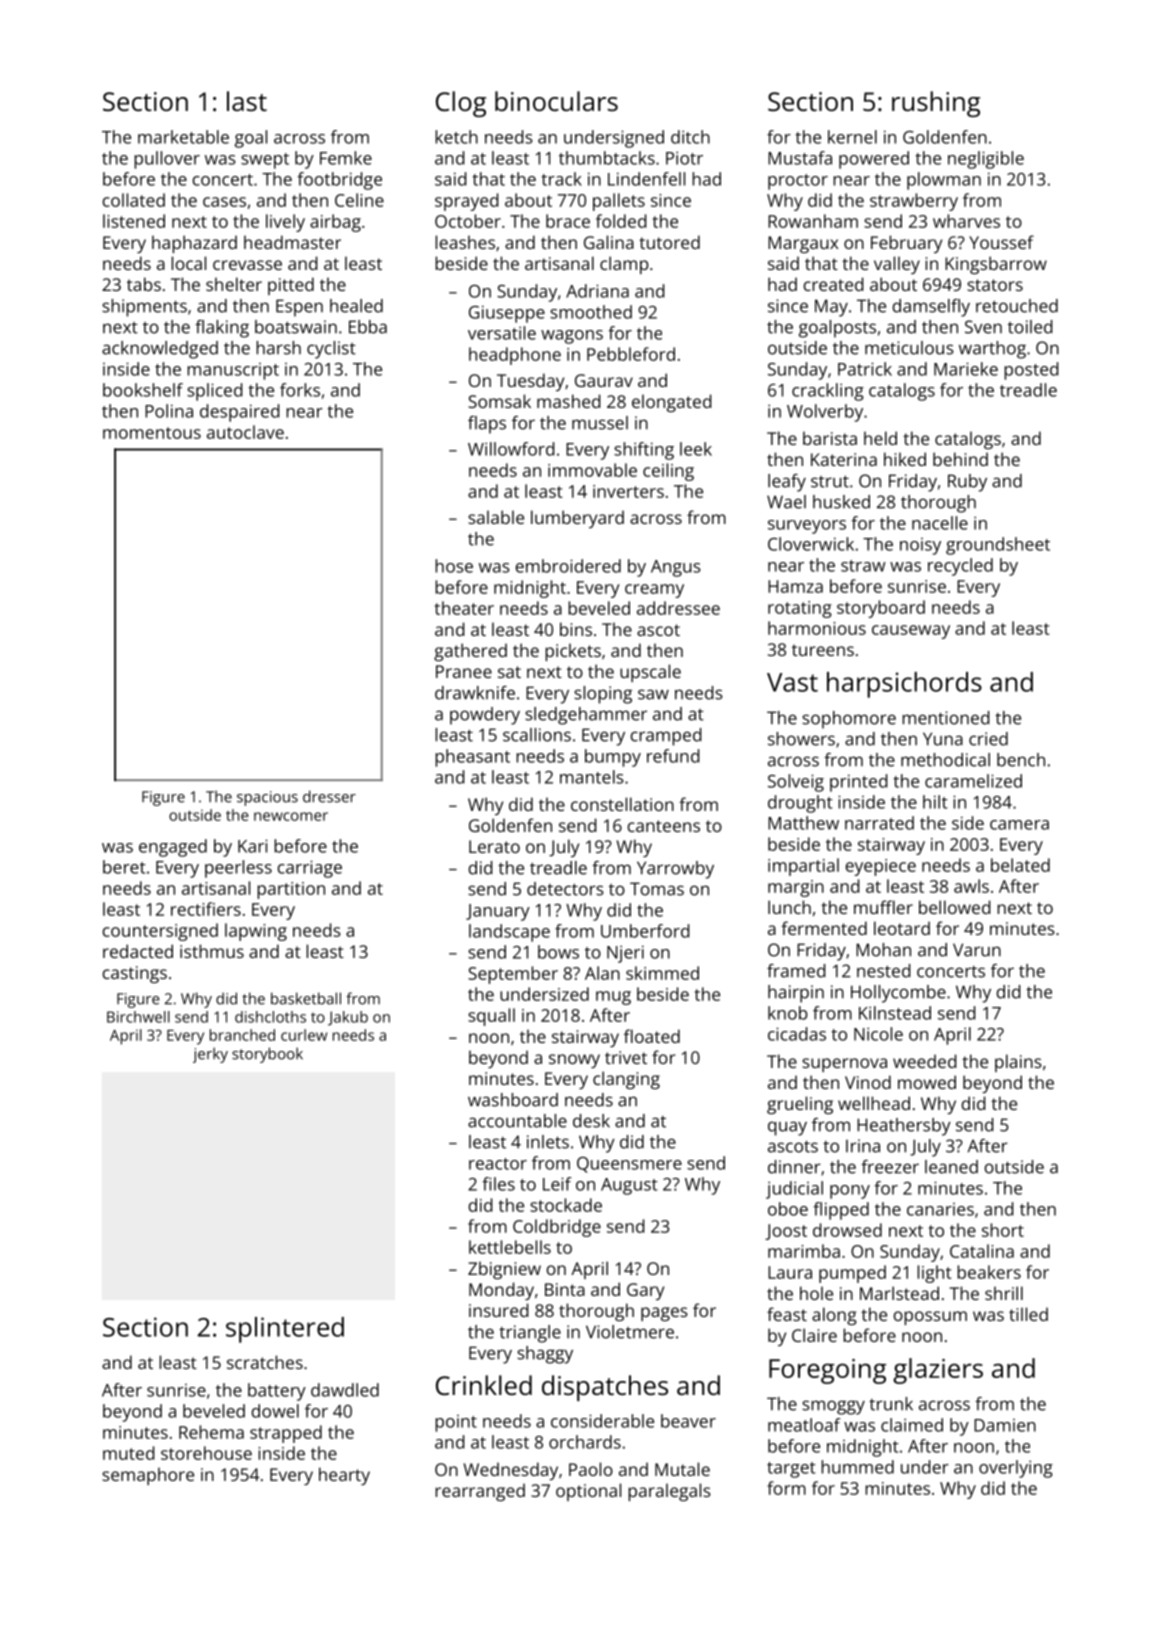 This document has width=1162, height=1644. Describe the element at coordinates (800, 804) in the document. I see `drought` at that location.
